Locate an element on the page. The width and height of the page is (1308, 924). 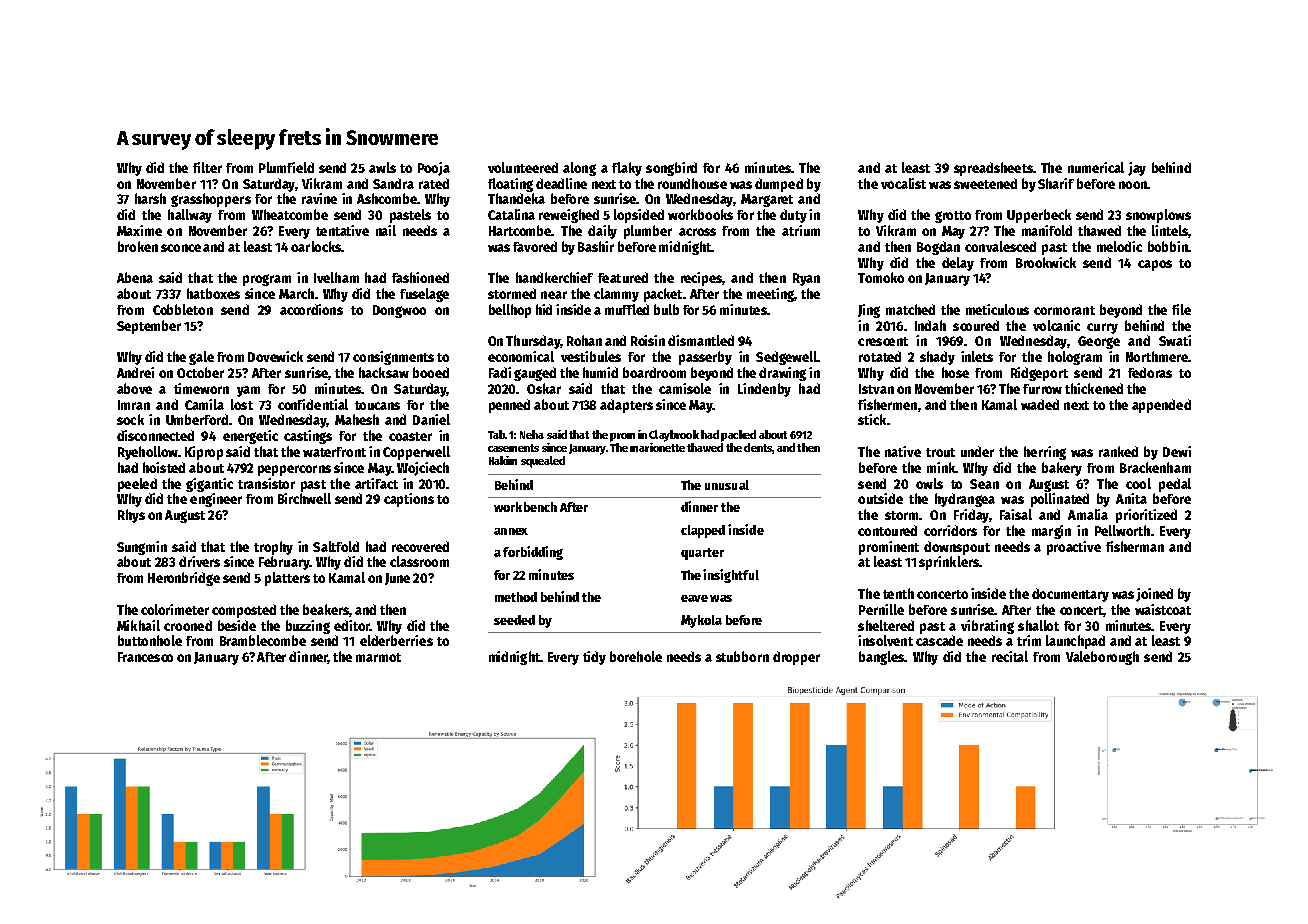
Claybrook is located at coordinates (674, 436).
